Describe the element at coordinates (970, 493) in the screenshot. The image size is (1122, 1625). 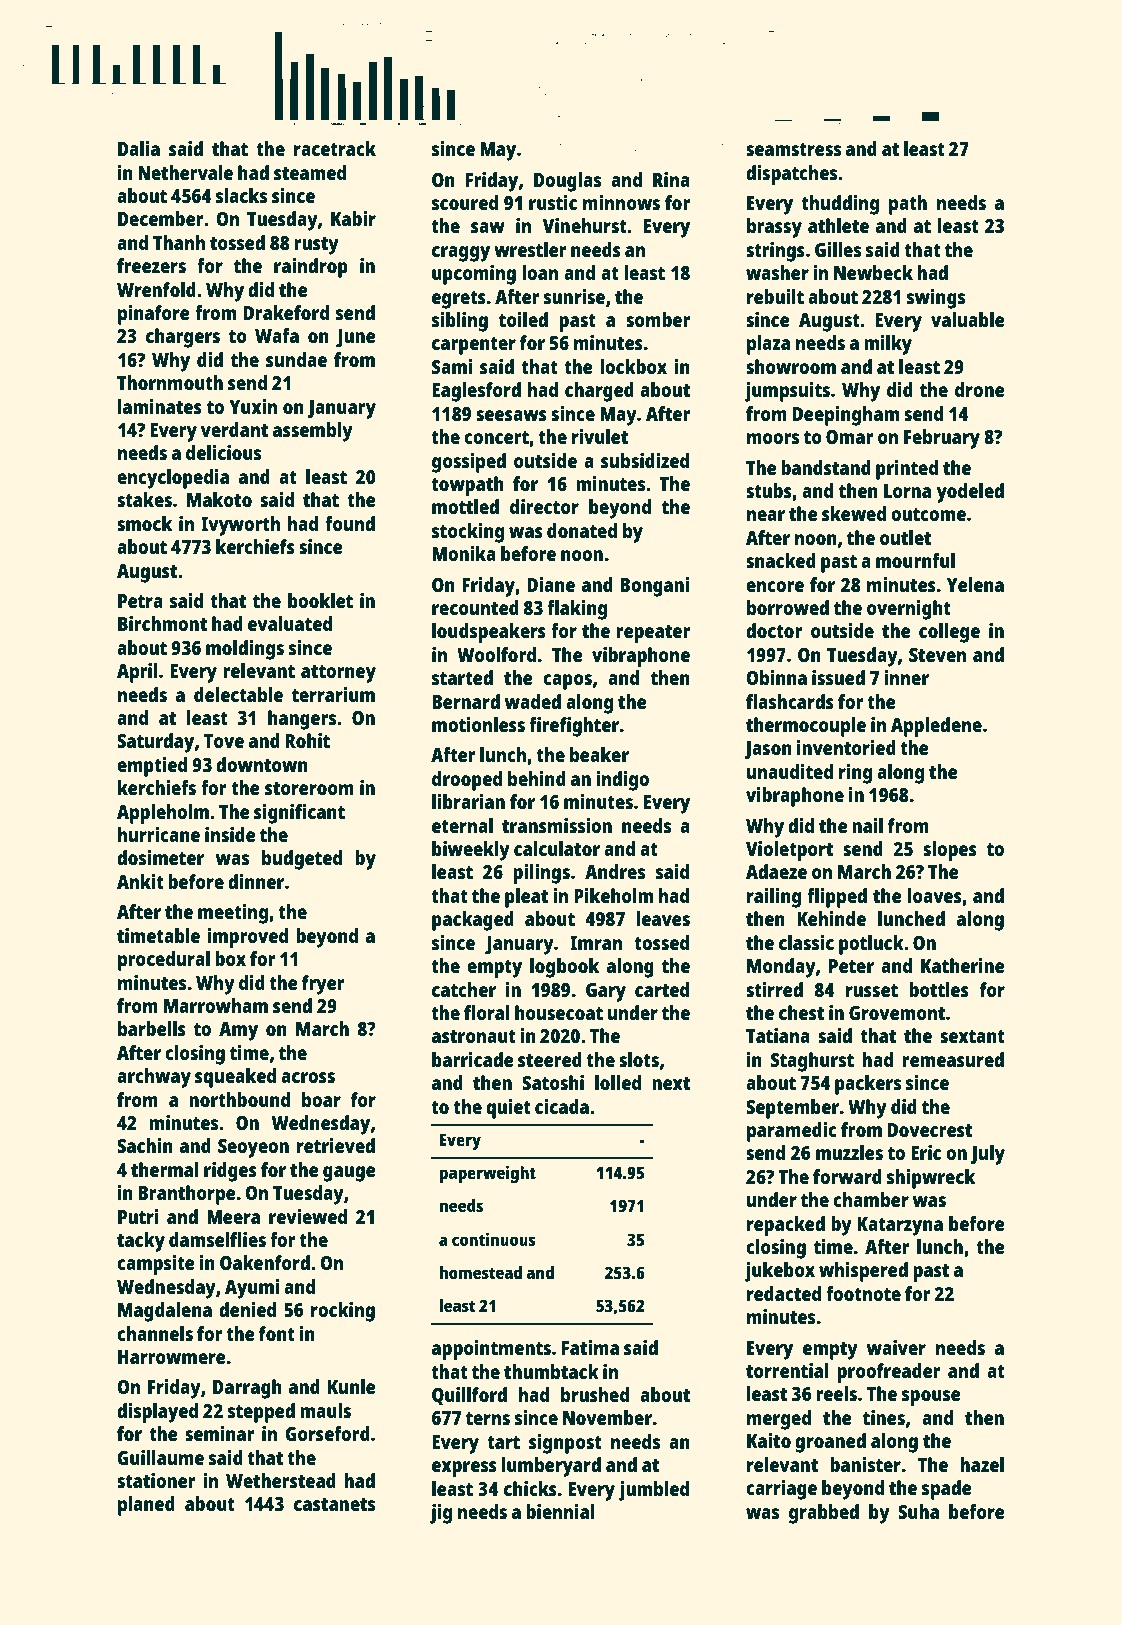
I see `yodeled` at that location.
